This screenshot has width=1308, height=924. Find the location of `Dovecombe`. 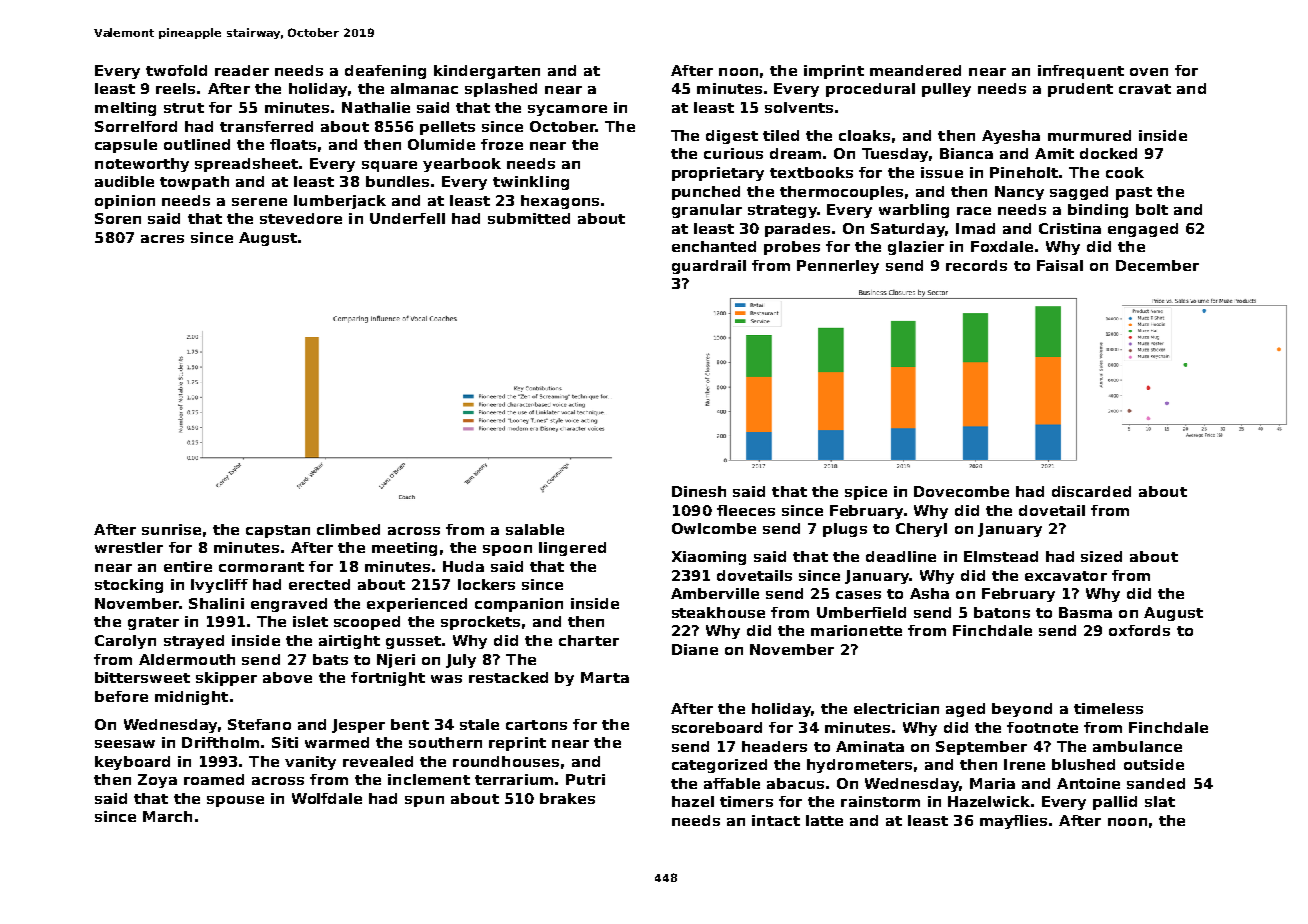

Dovecombe is located at coordinates (961, 491).
